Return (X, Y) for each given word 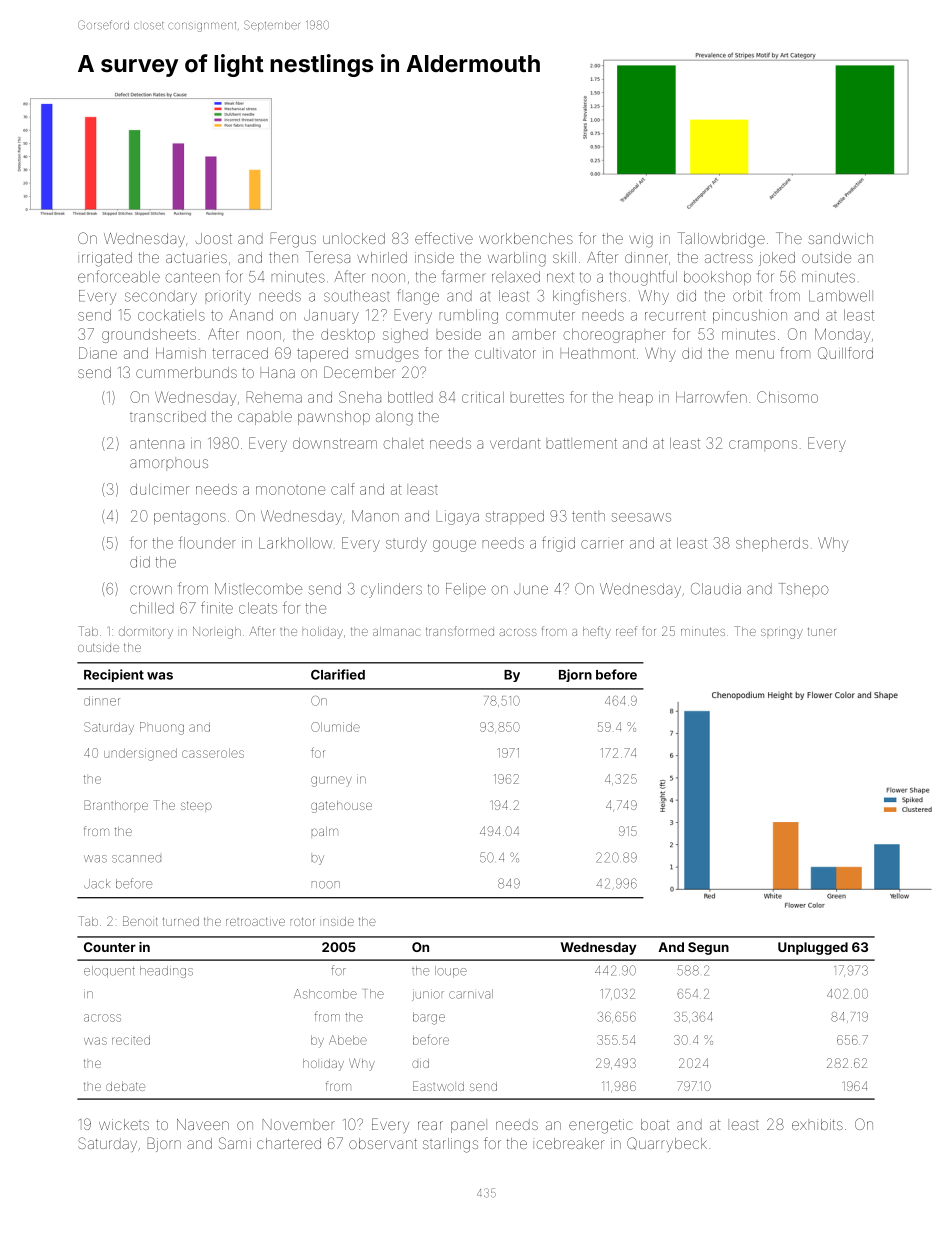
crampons (763, 445)
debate (125, 1086)
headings (166, 972)
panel (469, 1126)
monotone (290, 490)
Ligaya (458, 517)
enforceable (119, 276)
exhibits (817, 1124)
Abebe (348, 1040)
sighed (405, 336)
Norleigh (217, 633)
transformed (460, 631)
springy (782, 634)
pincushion (750, 316)
